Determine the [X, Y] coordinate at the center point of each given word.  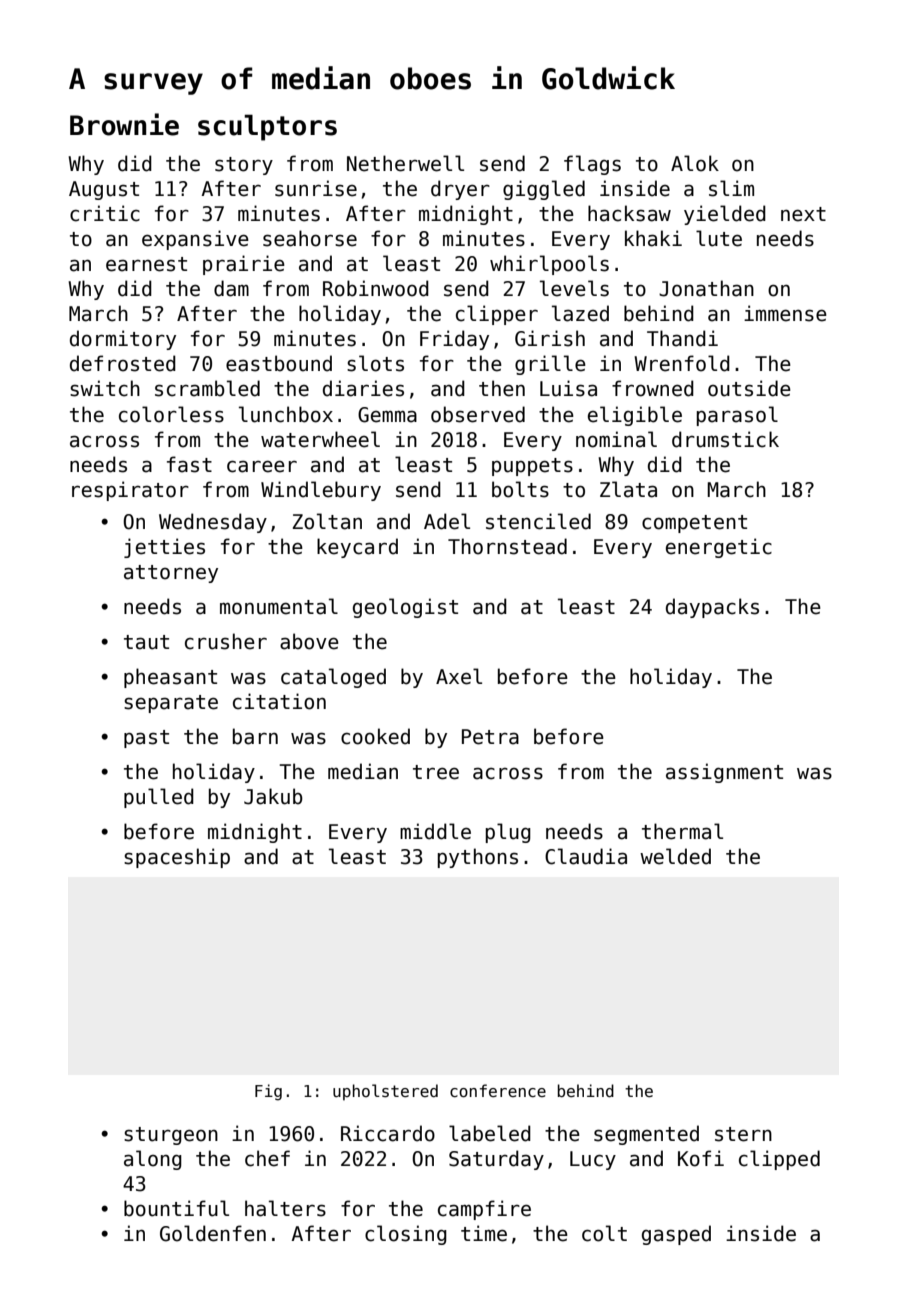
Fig [268, 1092]
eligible [635, 416]
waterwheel [320, 439]
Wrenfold [682, 363]
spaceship [177, 858]
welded [675, 856]
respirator [130, 491]
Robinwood [376, 288]
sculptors [267, 127]
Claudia [586, 856]
